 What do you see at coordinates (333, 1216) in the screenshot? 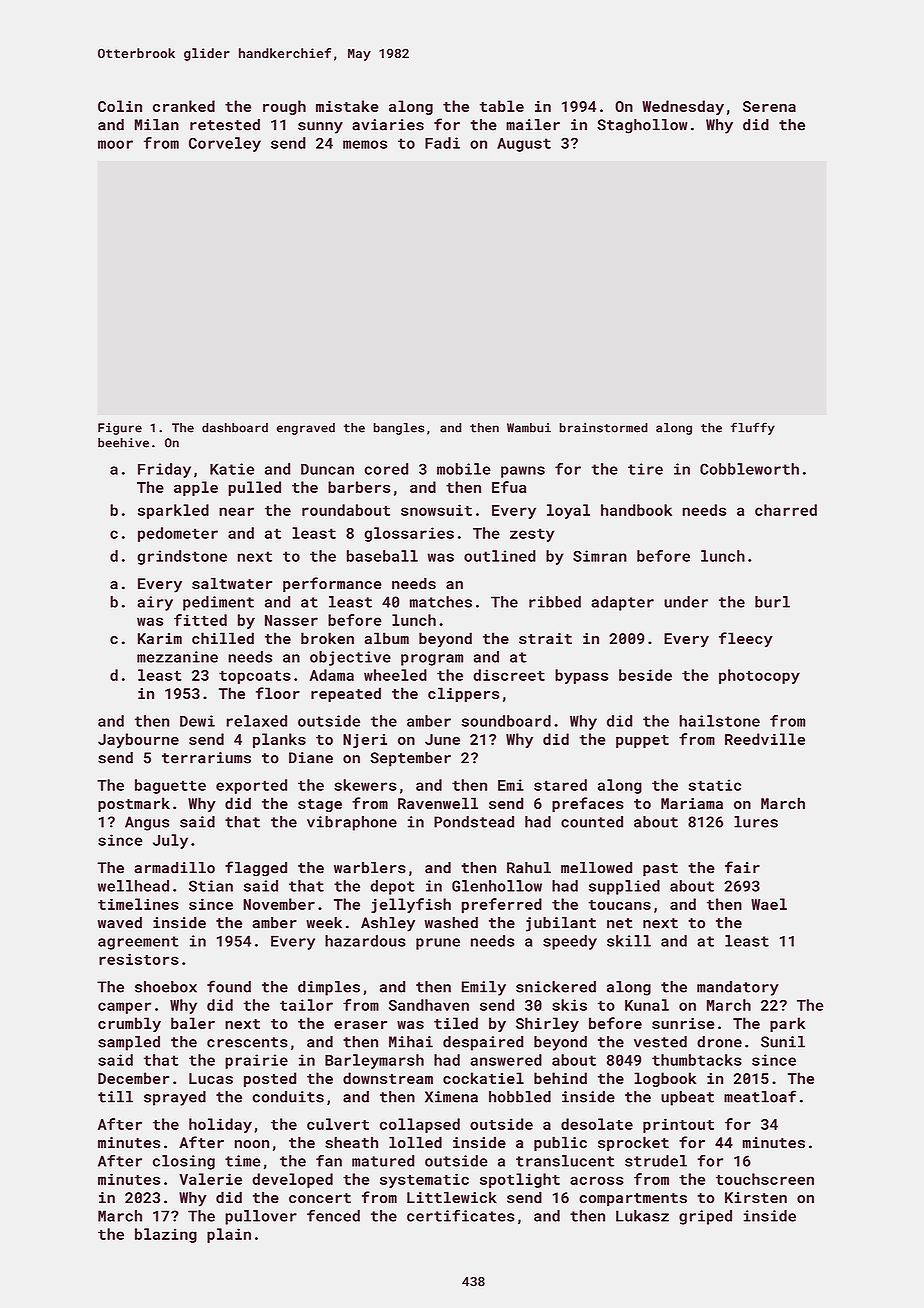
I see `fenced` at bounding box center [333, 1216].
